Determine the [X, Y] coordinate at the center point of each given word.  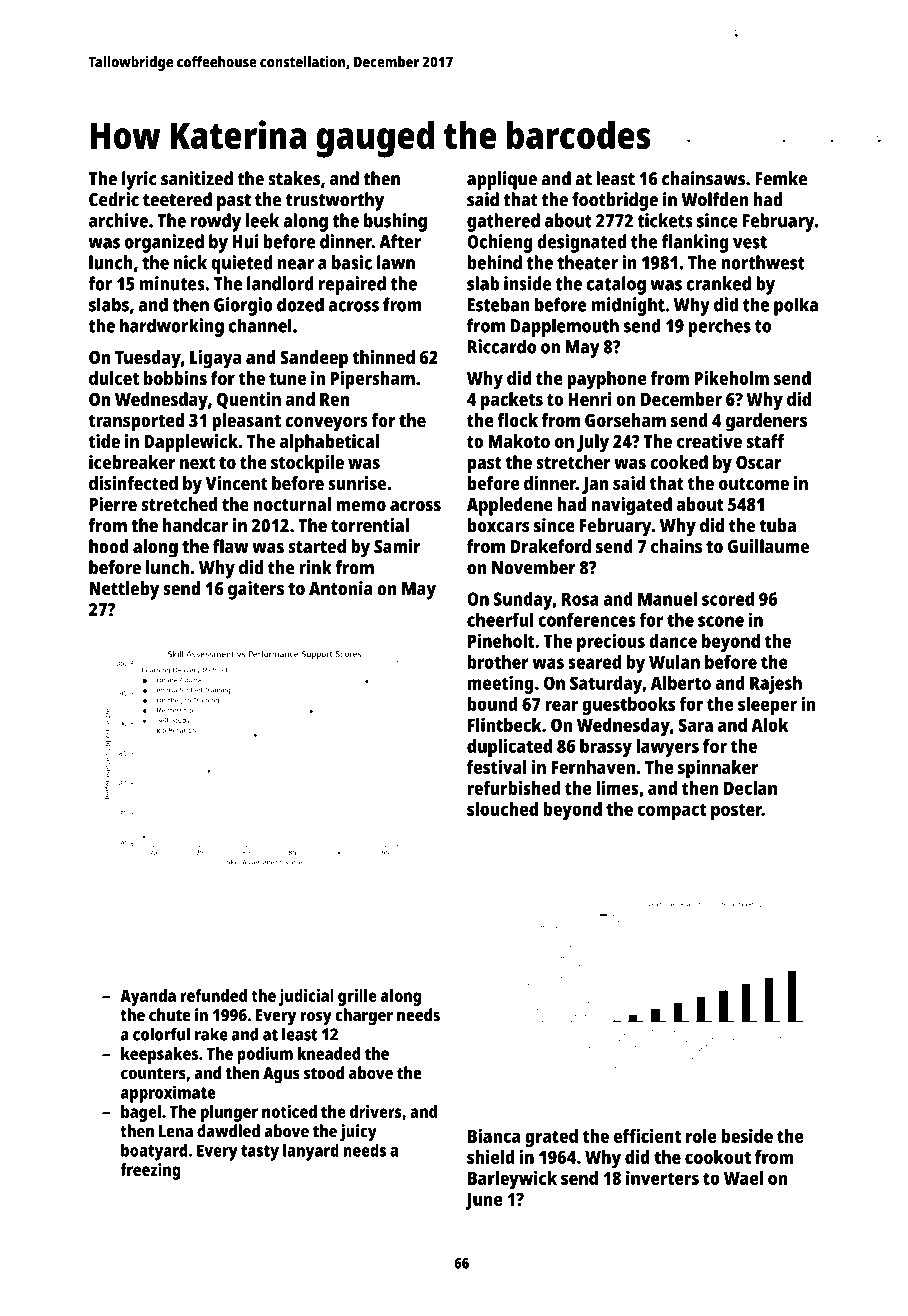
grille [357, 997]
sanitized [197, 178]
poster [736, 812]
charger [364, 1016]
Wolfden [715, 199]
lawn [396, 262]
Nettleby [124, 590]
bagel [141, 1113]
